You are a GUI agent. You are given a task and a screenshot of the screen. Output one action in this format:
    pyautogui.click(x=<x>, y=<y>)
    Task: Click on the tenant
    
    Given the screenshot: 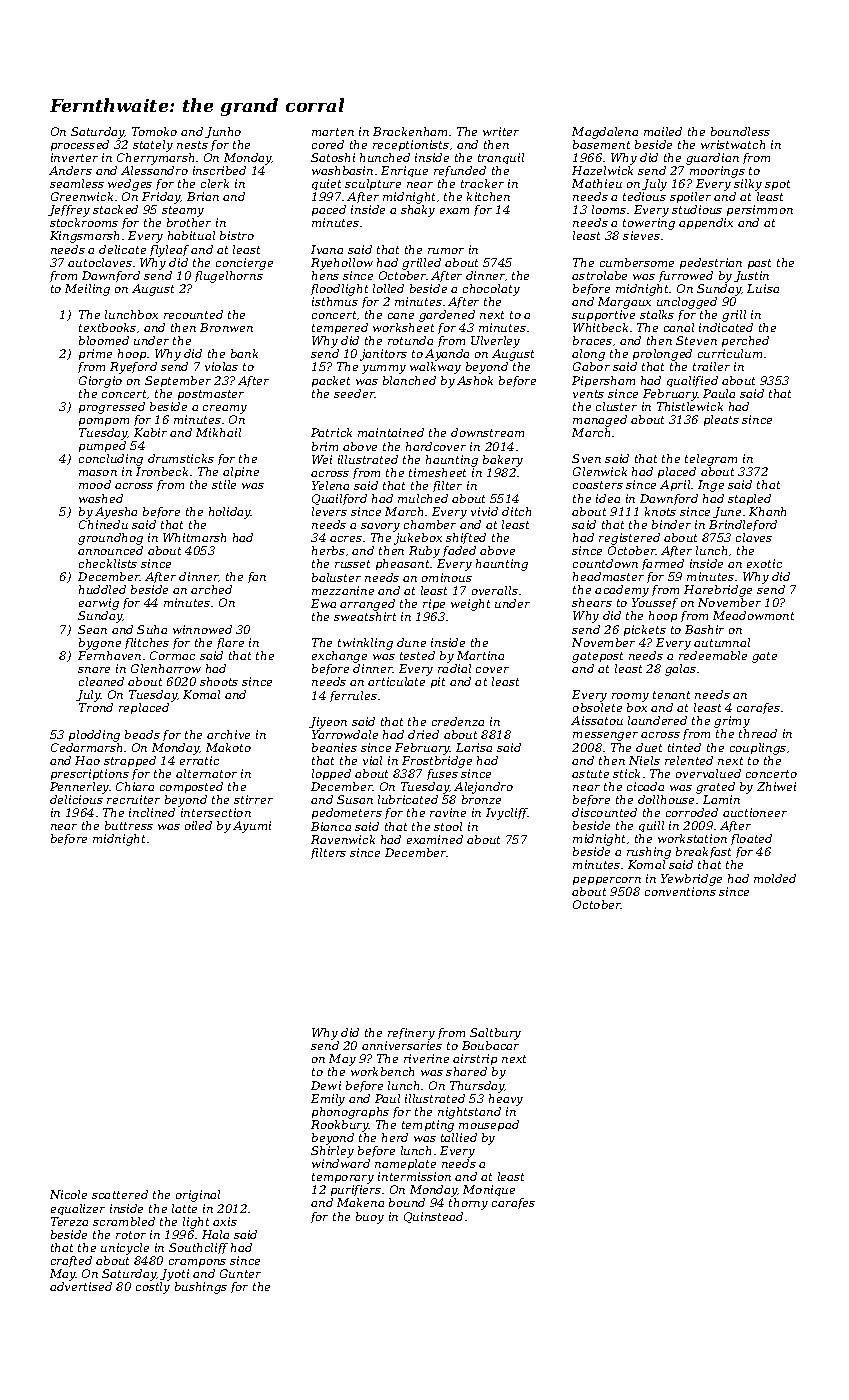 What is the action you would take?
    pyautogui.click(x=671, y=695)
